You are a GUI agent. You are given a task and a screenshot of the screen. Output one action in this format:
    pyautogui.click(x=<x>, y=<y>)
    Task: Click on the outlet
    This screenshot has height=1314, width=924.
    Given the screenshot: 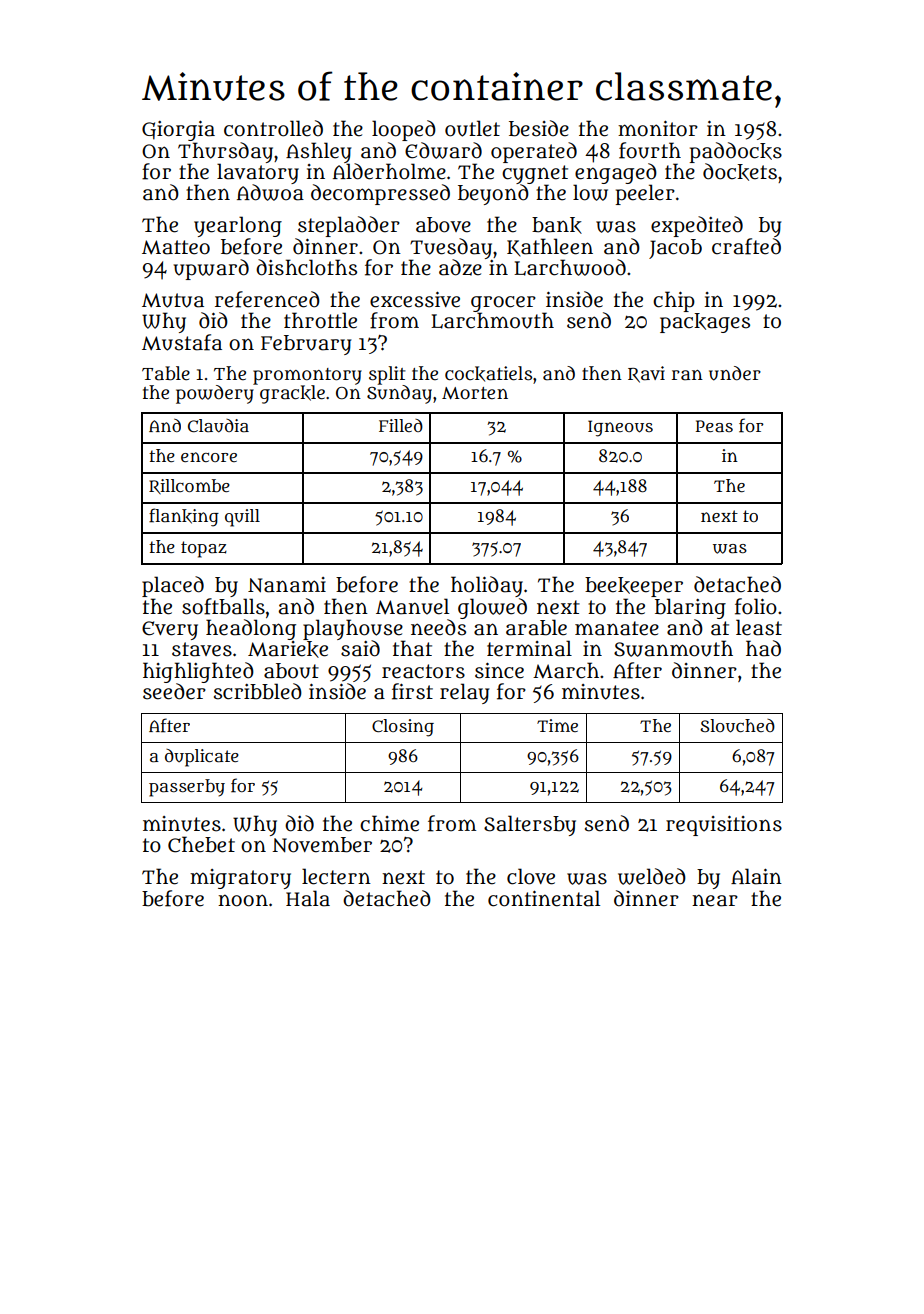 What is the action you would take?
    pyautogui.click(x=472, y=128)
